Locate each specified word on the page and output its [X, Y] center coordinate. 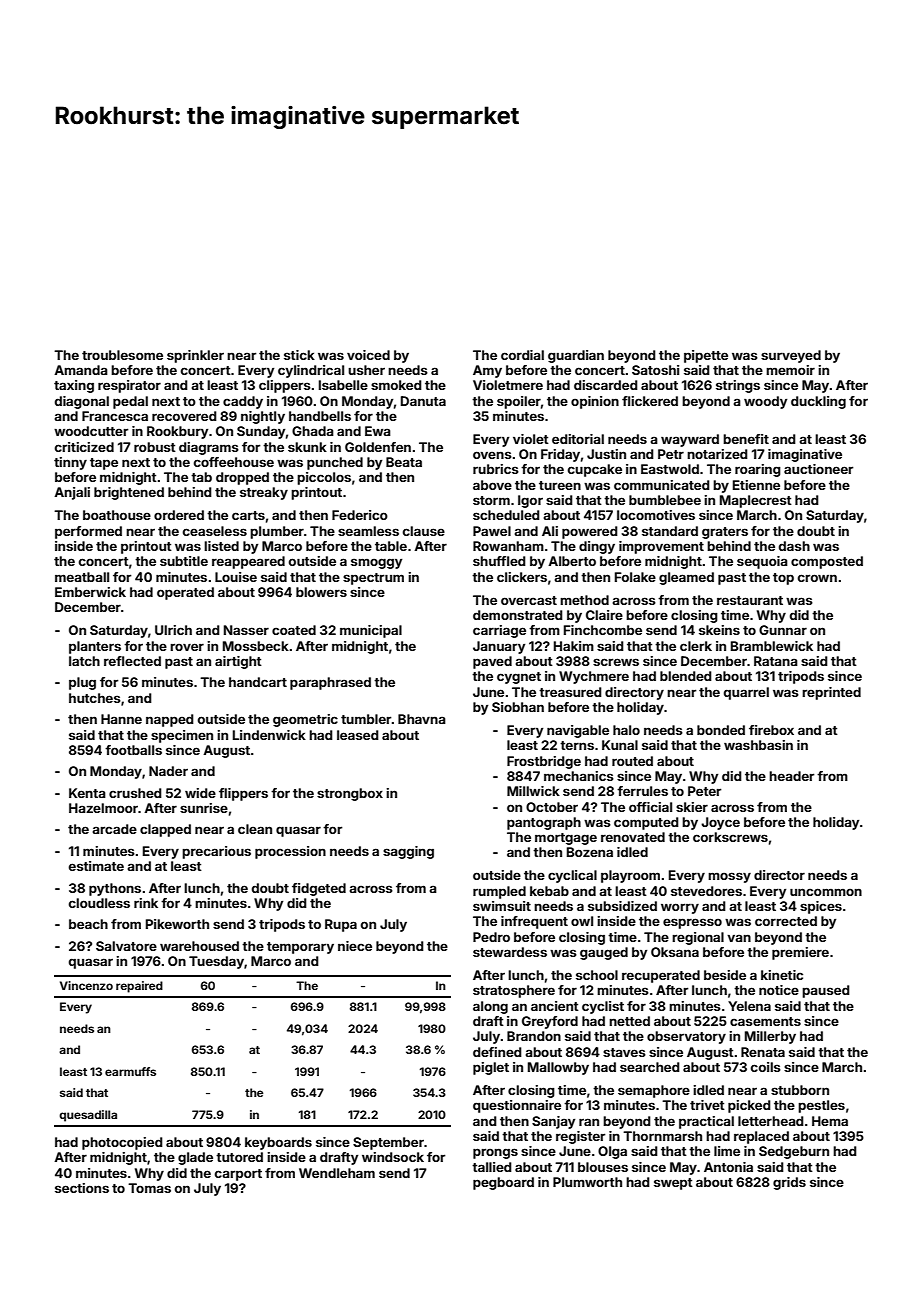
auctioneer [818, 469]
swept [673, 1184]
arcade [114, 829]
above [492, 485]
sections [82, 1188]
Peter [704, 791]
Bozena [590, 852]
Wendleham [337, 1173]
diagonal [82, 402]
